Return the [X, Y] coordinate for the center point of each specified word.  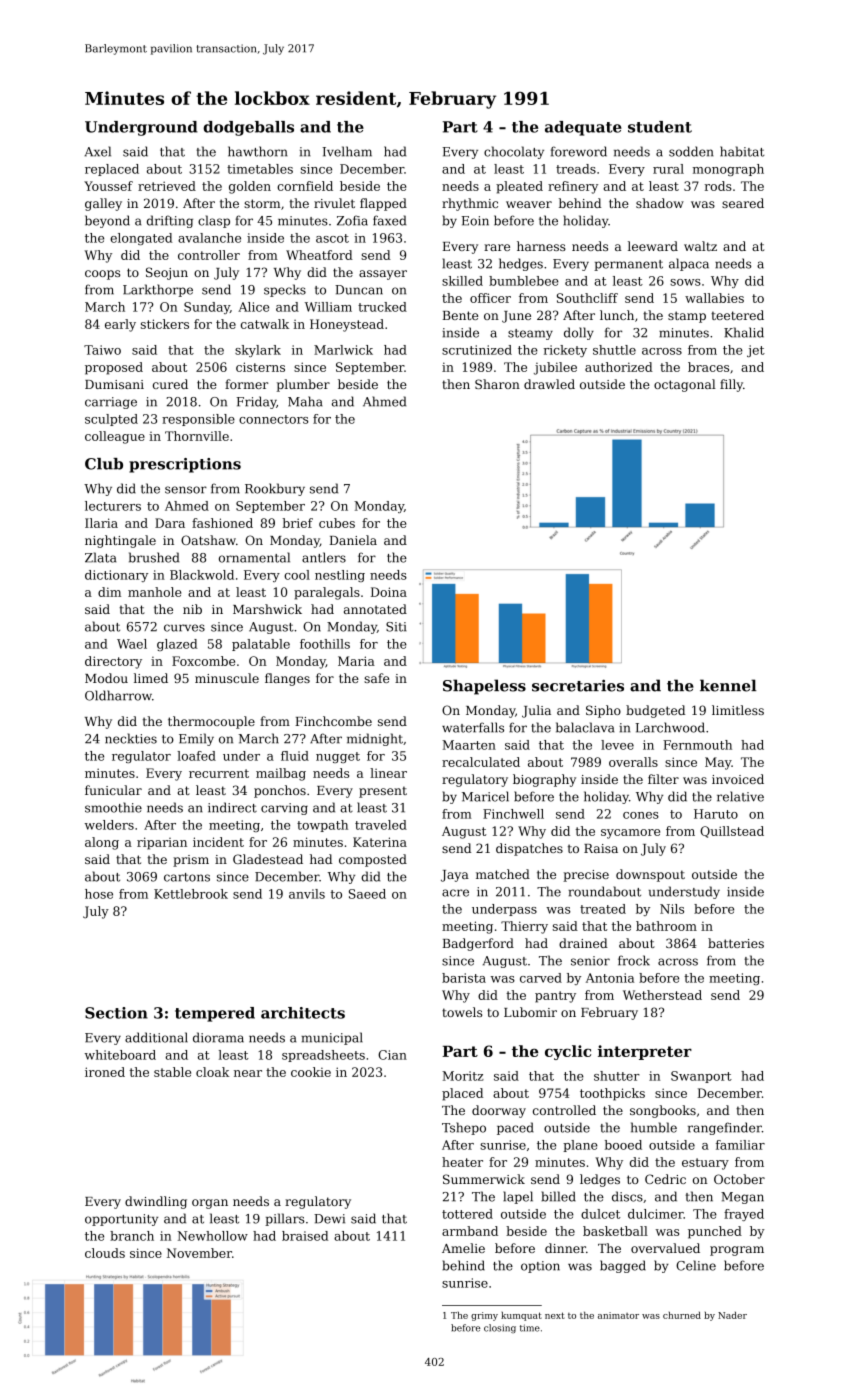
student [660, 127]
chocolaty [514, 152]
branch [132, 1236]
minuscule [227, 678]
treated [603, 909]
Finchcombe [333, 721]
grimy [484, 1316]
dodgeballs [248, 128]
